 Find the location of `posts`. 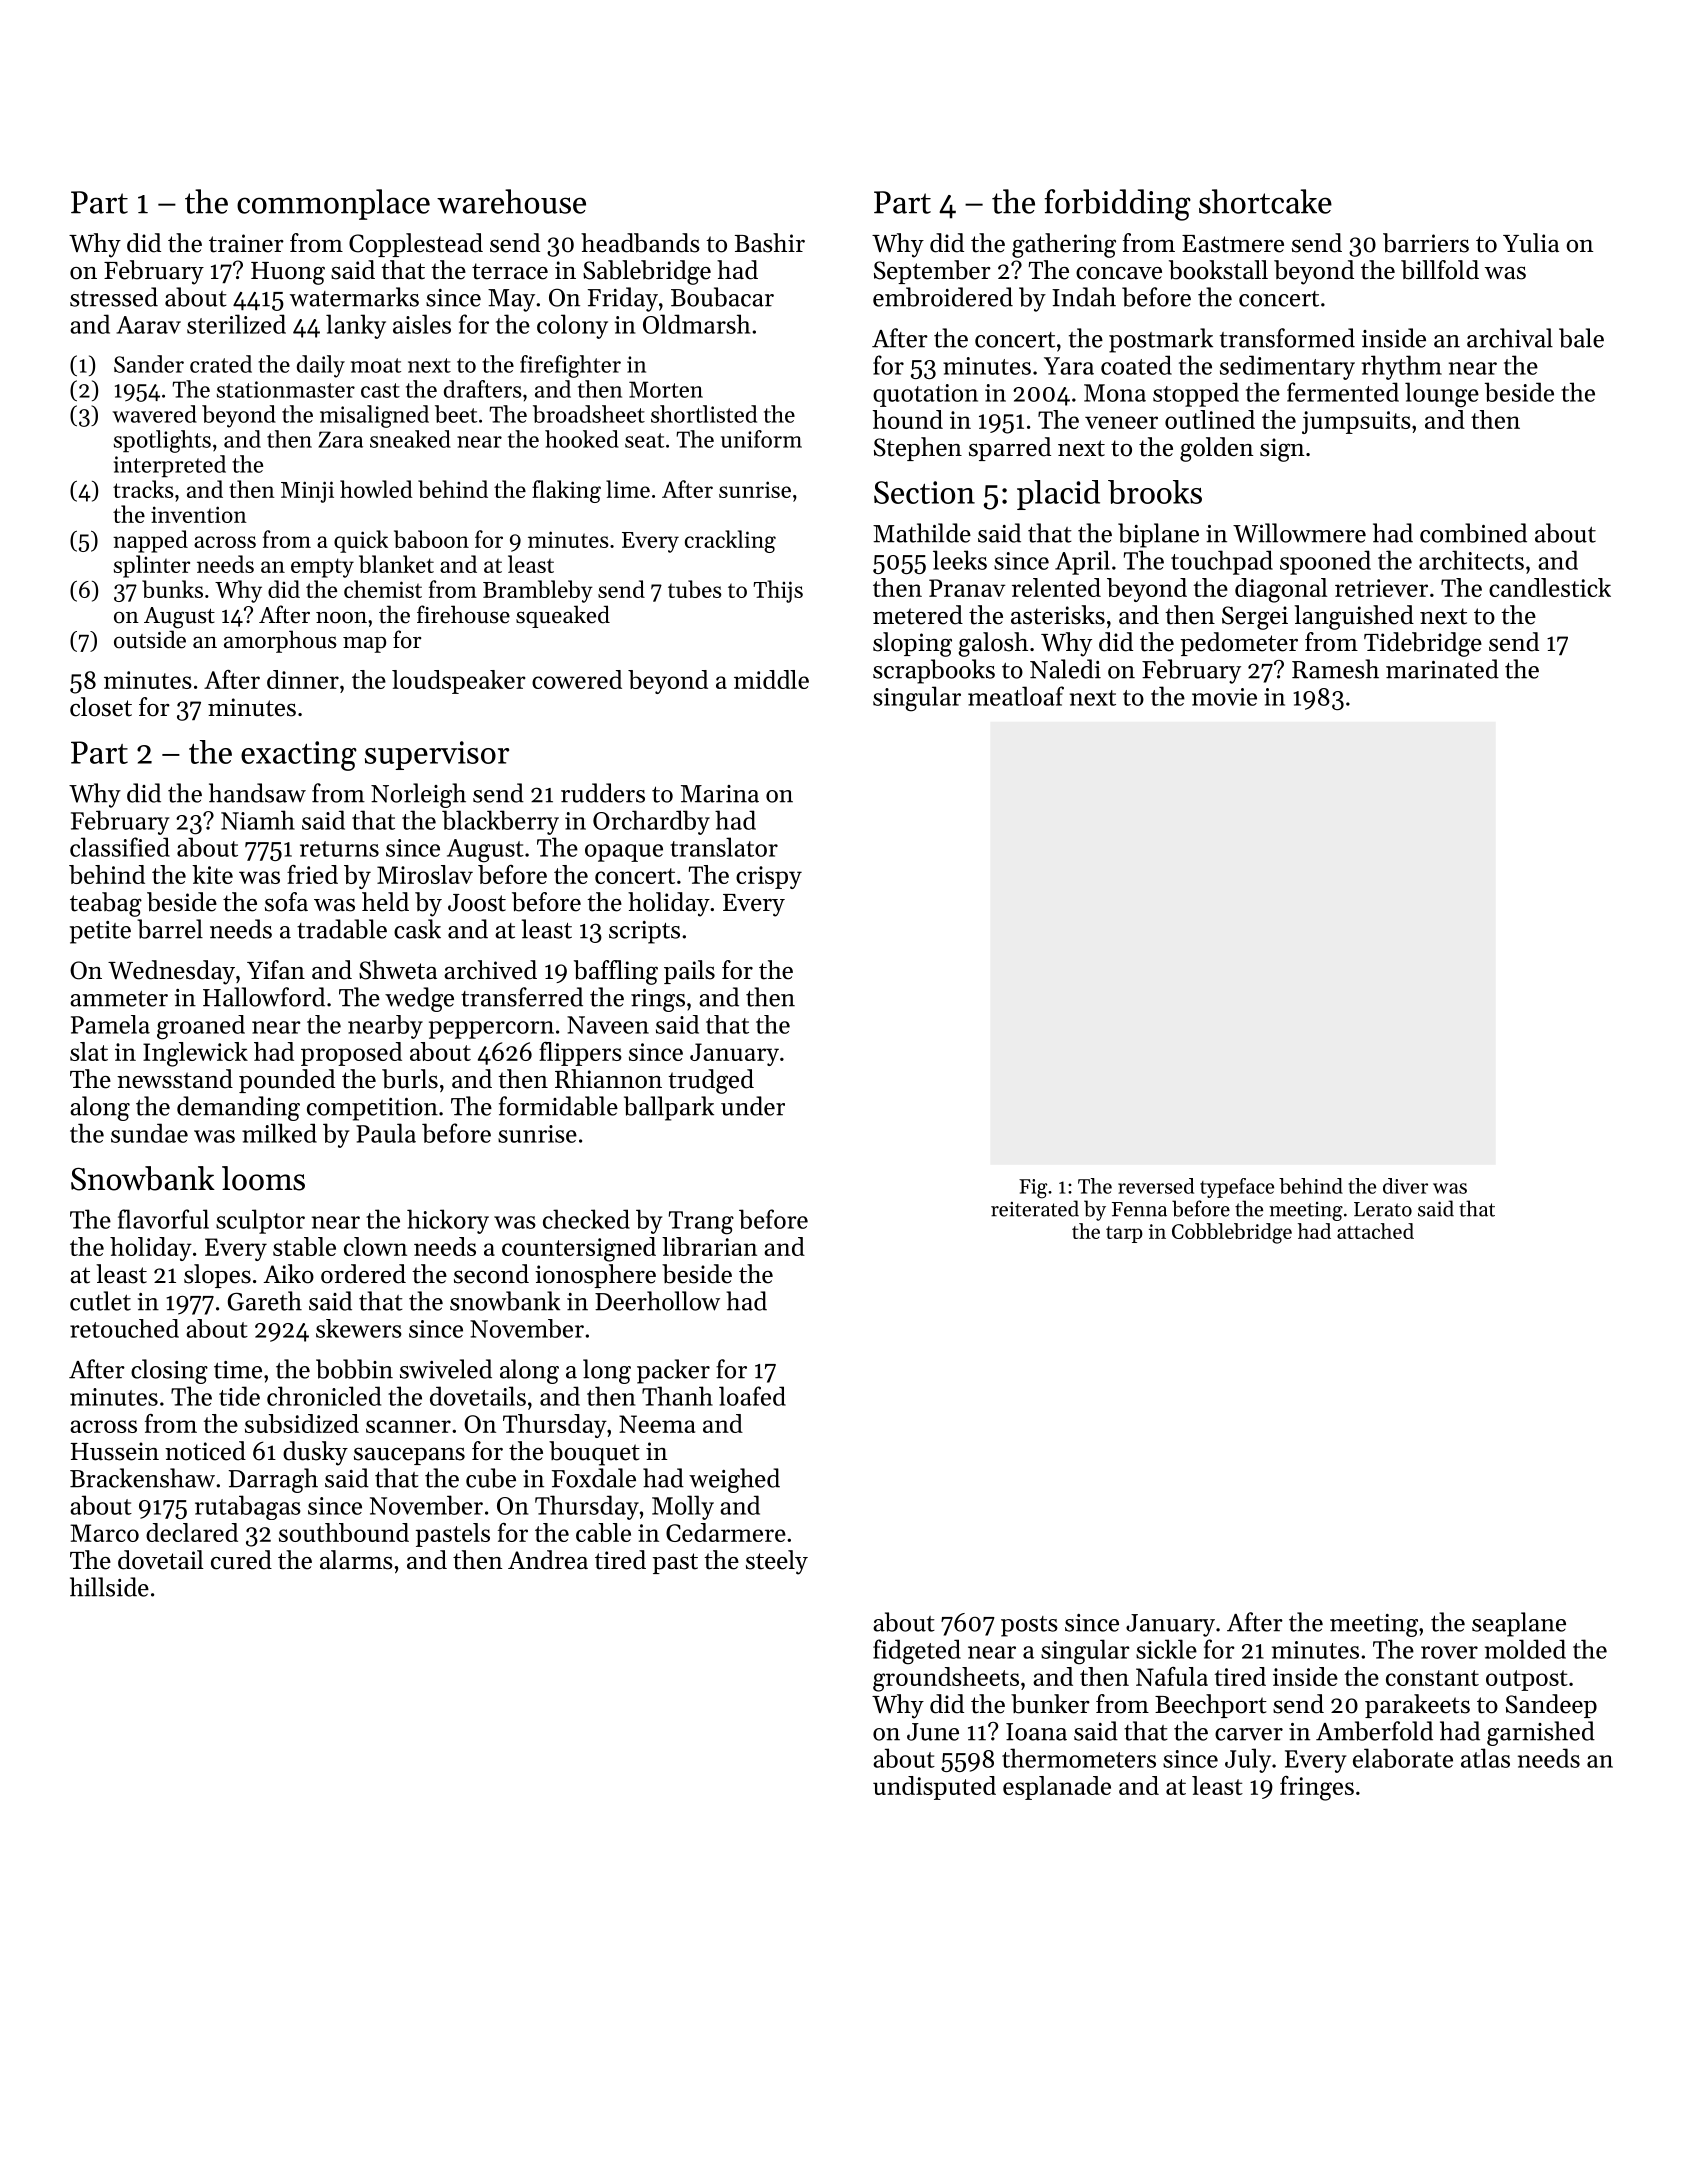

posts is located at coordinates (1029, 1626).
